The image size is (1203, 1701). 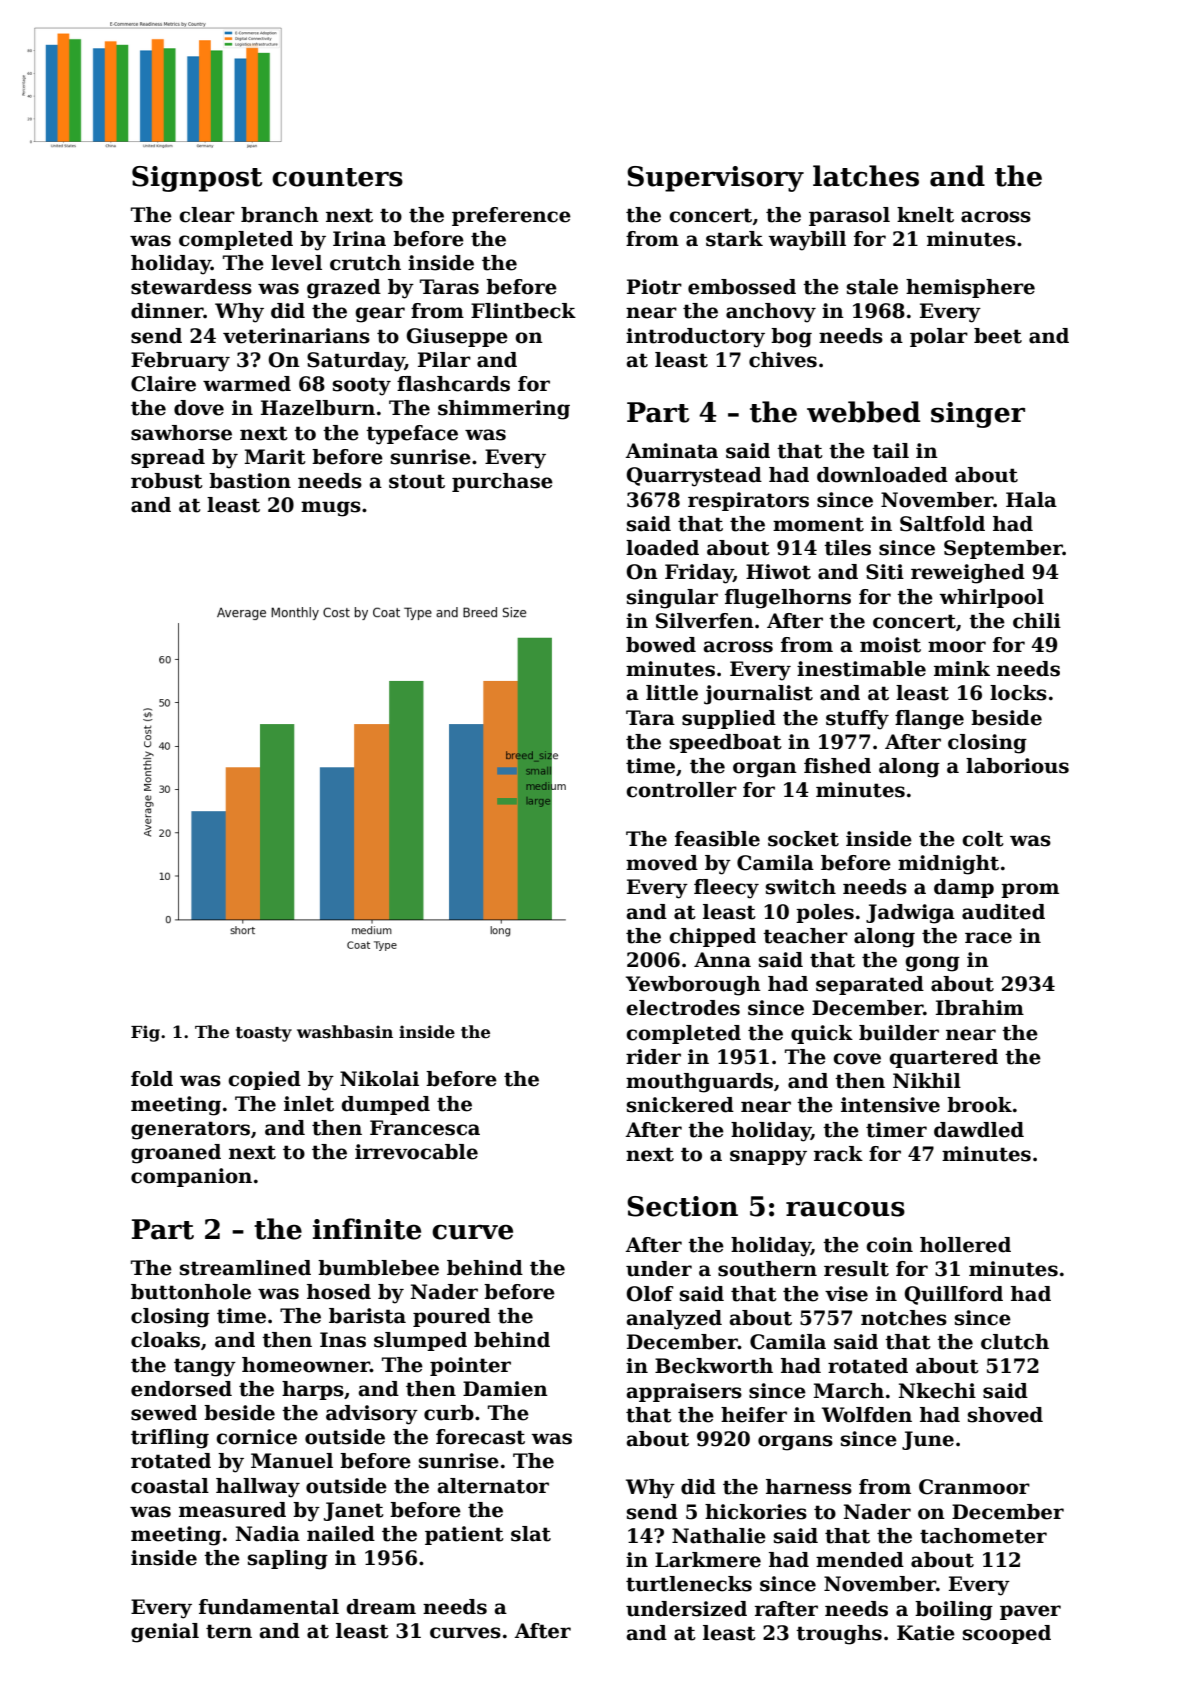 I want to click on Nkechi, so click(x=937, y=1391).
